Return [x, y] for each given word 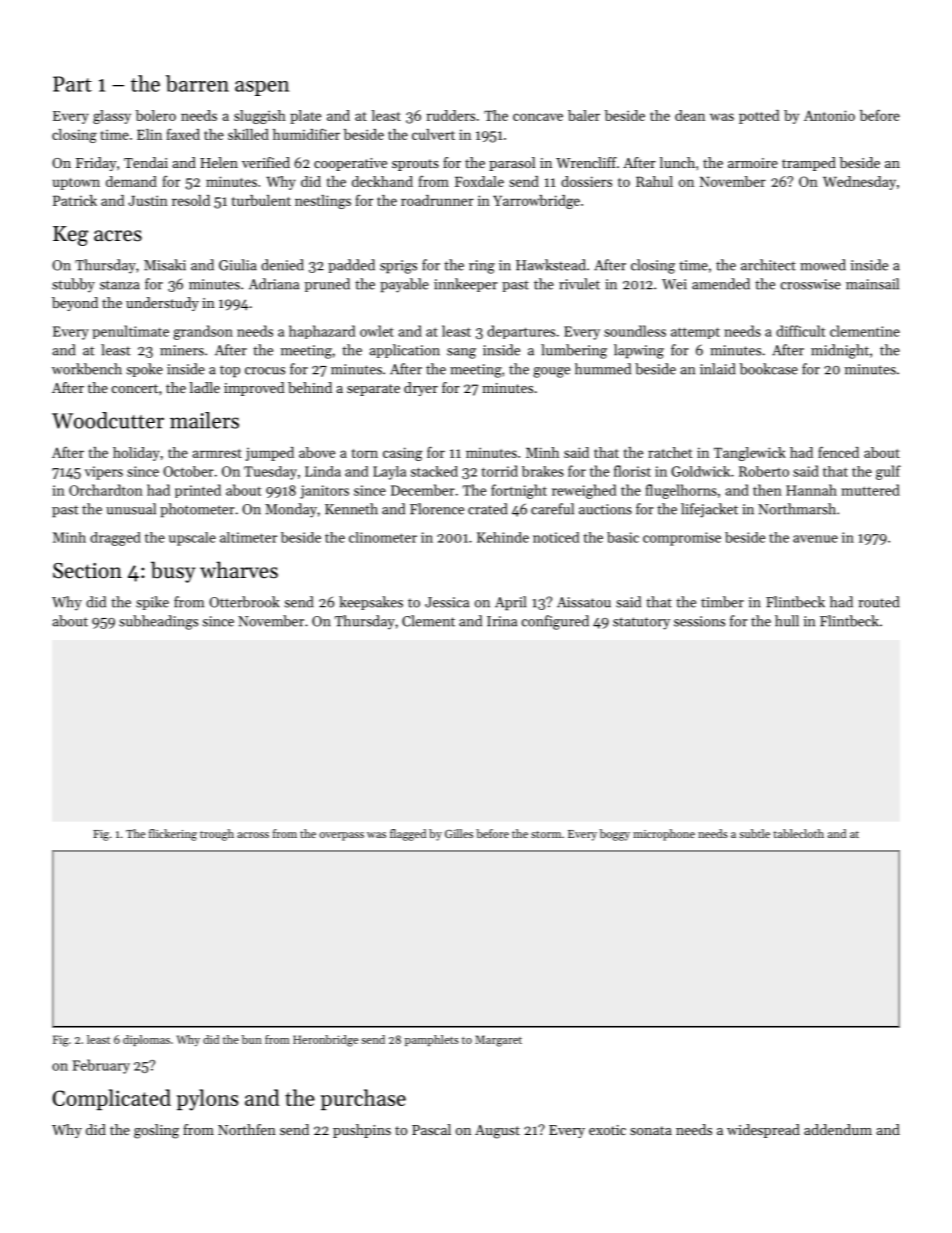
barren [197, 83]
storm [546, 834]
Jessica [447, 602]
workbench [87, 369]
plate [305, 117]
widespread [763, 1131]
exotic [607, 1130]
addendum [838, 1129]
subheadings [158, 622]
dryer [421, 389]
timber [722, 602]
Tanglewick [750, 454]
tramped [809, 164]
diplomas [146, 1040]
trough [217, 835]
